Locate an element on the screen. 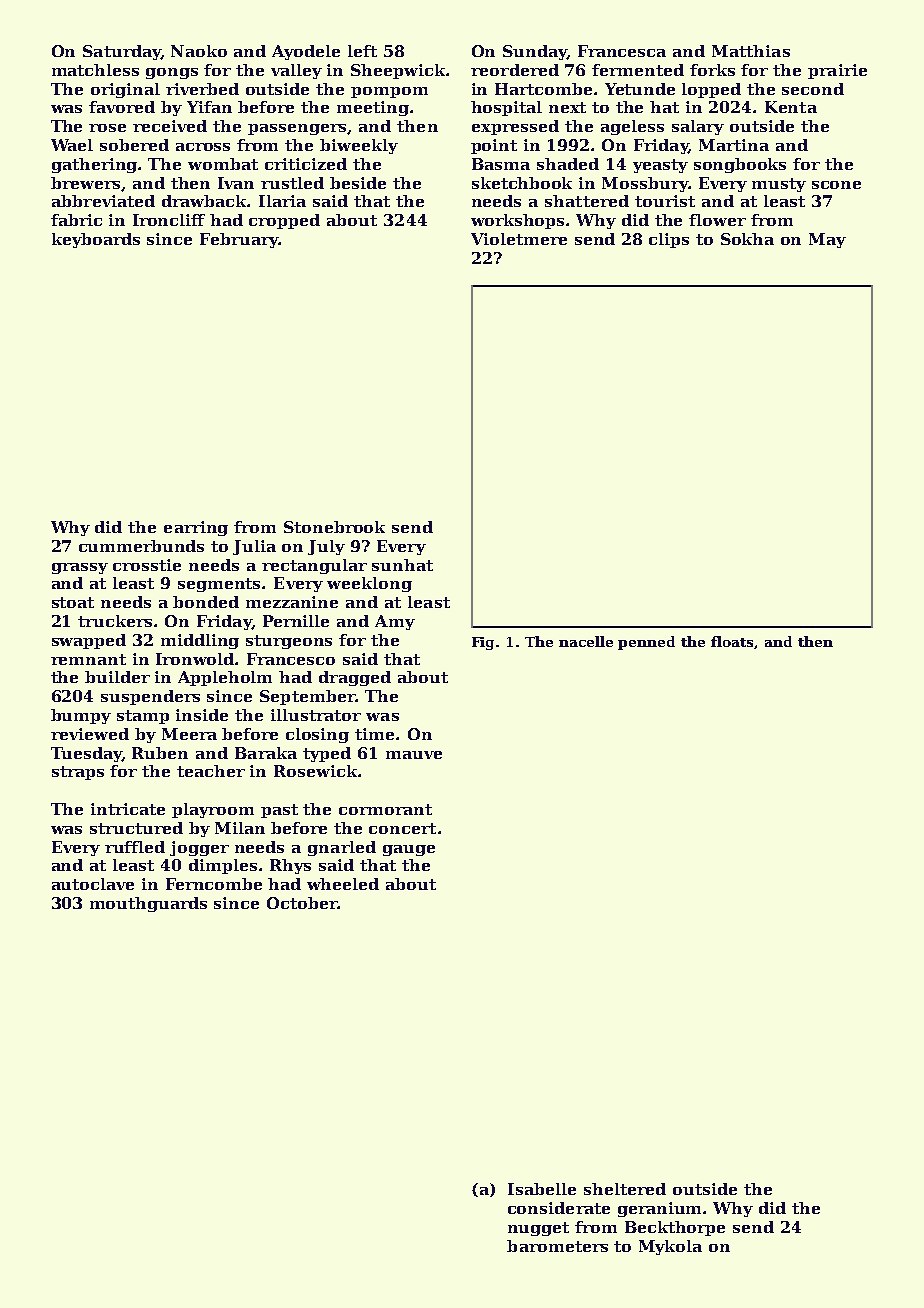 The width and height of the screenshot is (924, 1308). earring is located at coordinates (196, 528).
